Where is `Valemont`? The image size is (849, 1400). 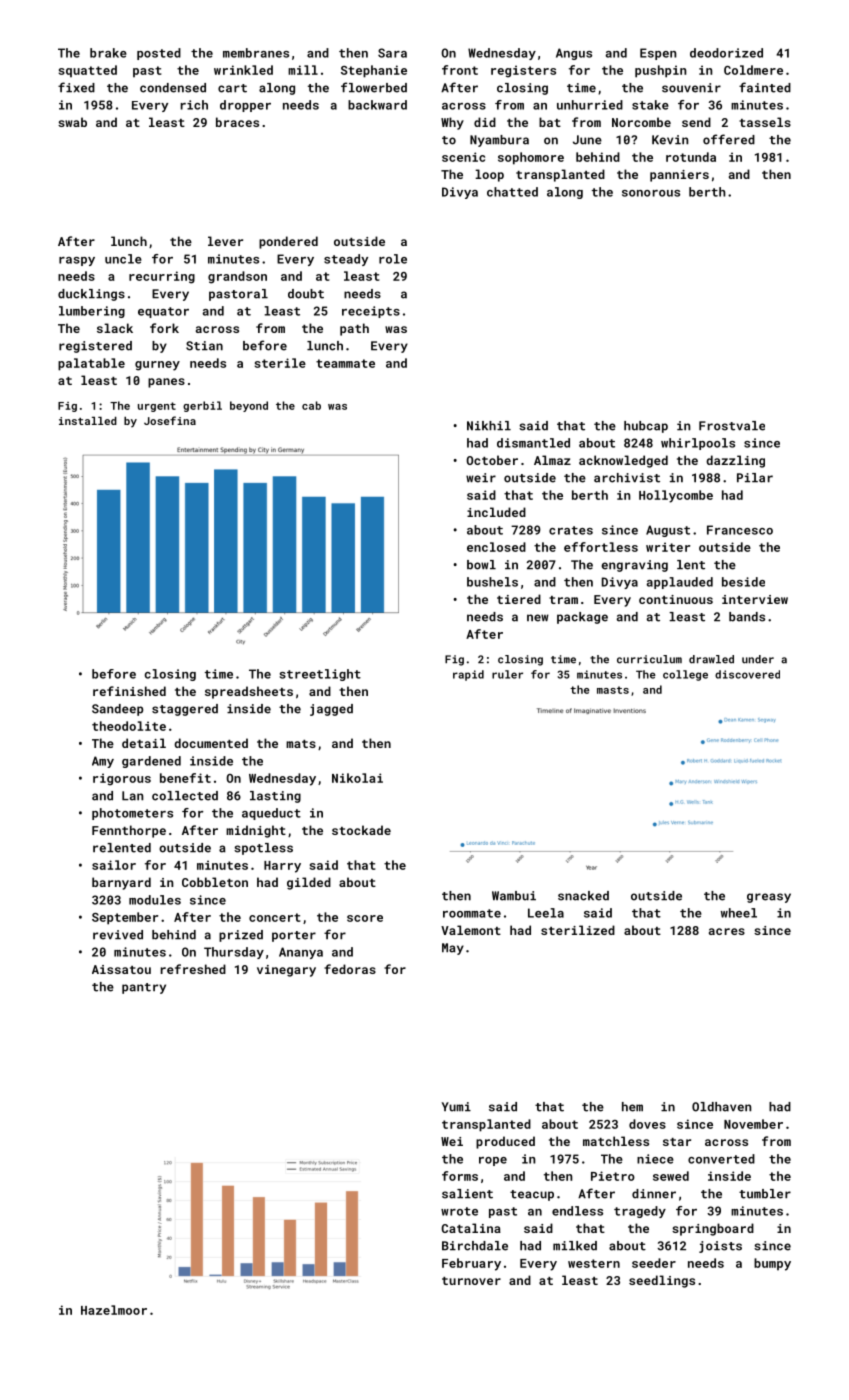
Valemont is located at coordinates (471, 930).
